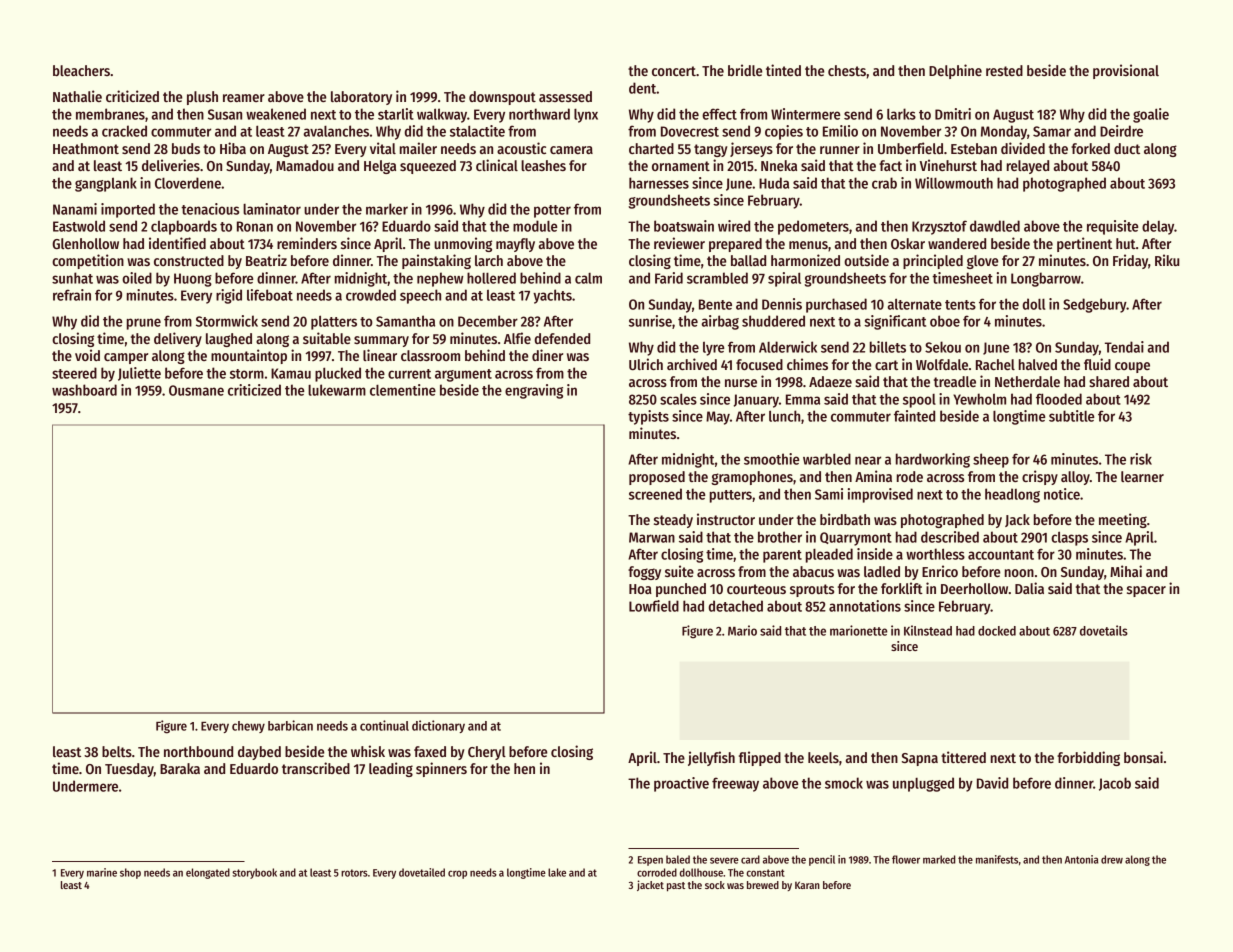 This screenshot has width=1233, height=952. What do you see at coordinates (1029, 588) in the screenshot?
I see `Dalia` at bounding box center [1029, 588].
